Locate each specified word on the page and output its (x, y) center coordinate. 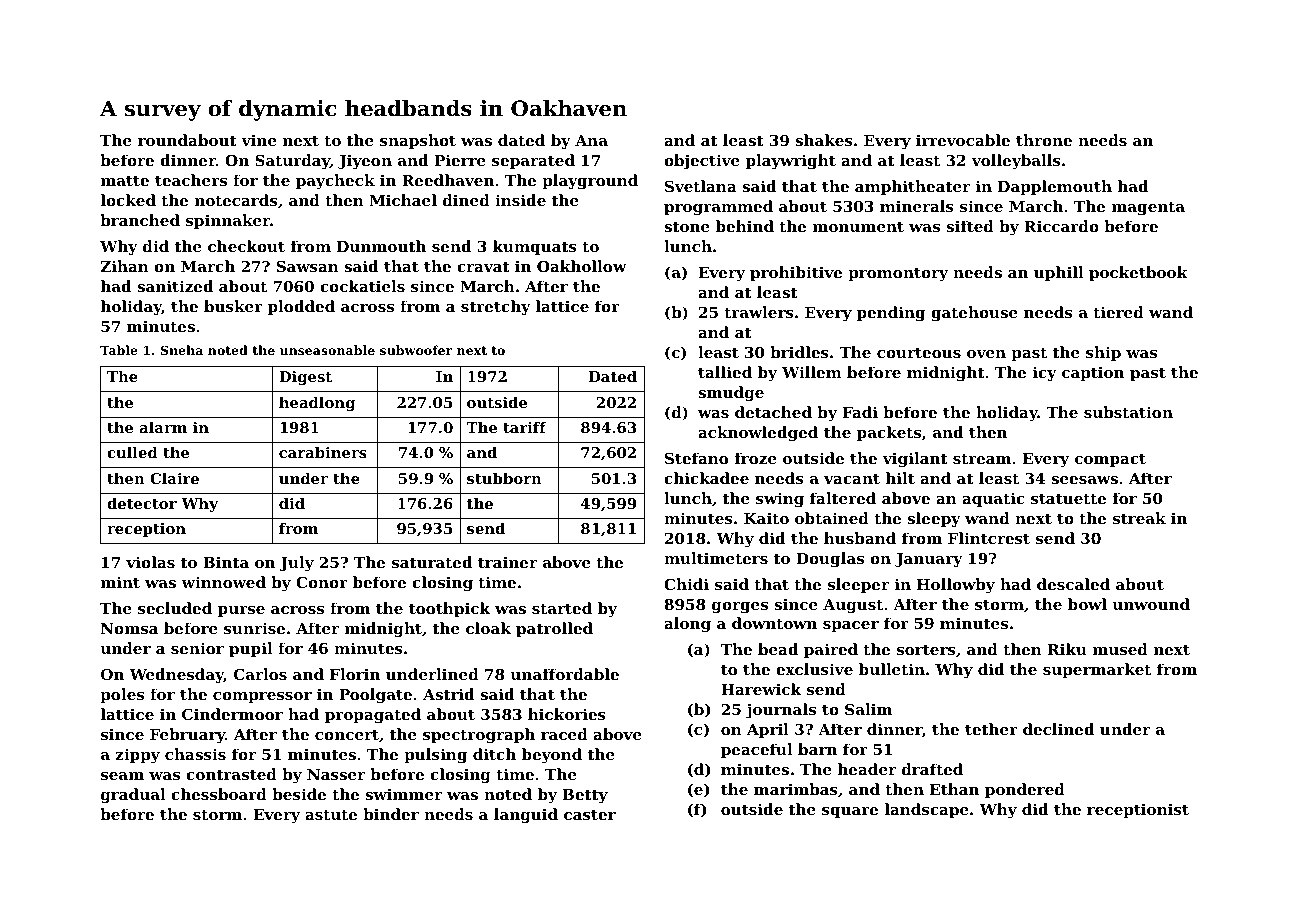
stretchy (496, 308)
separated (533, 161)
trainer (507, 562)
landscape (927, 810)
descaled (1073, 584)
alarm (163, 427)
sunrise (254, 628)
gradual (133, 796)
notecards (236, 200)
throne (1044, 140)
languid (526, 816)
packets (889, 433)
